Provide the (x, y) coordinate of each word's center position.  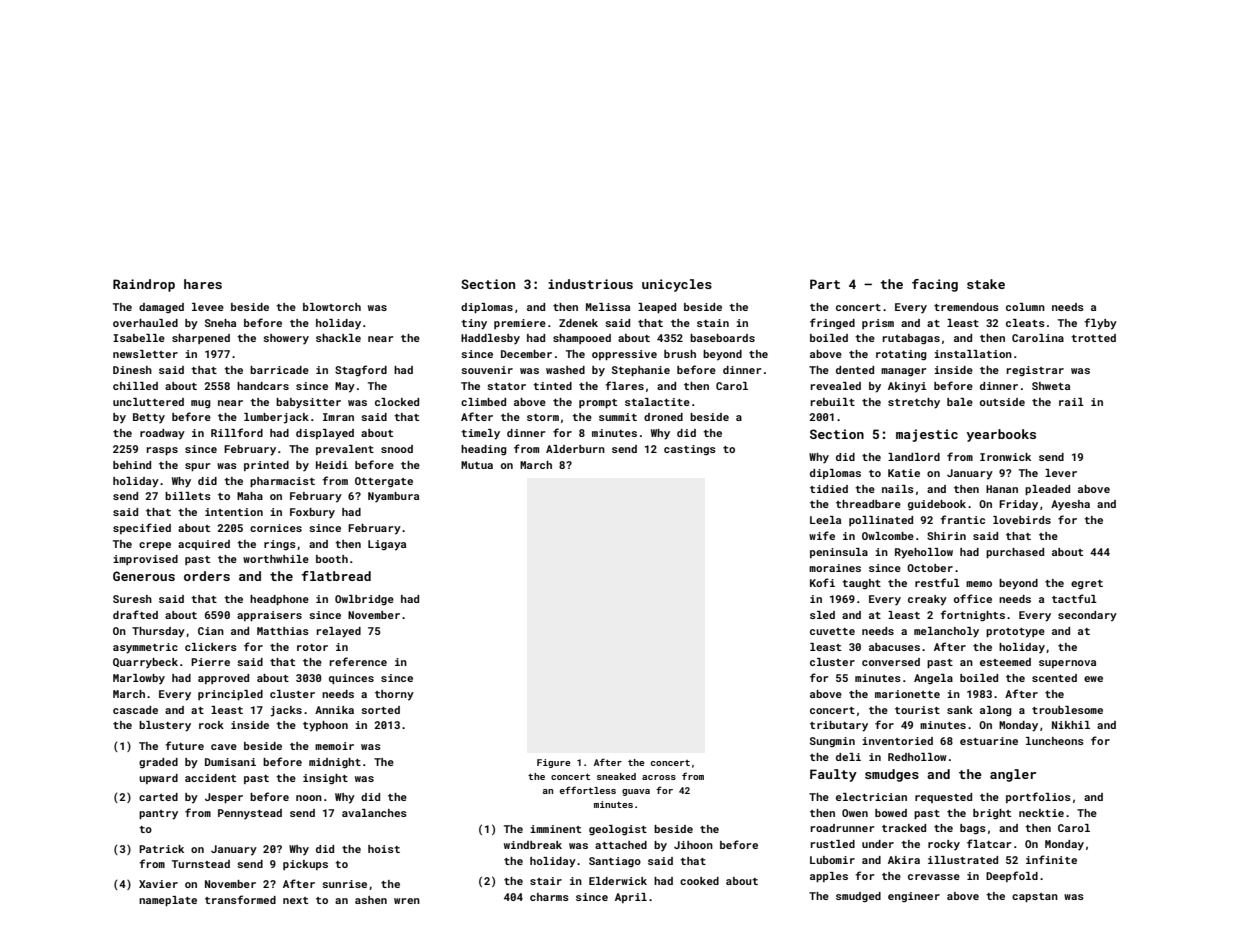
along (996, 711)
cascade (135, 710)
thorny (394, 695)
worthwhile (276, 559)
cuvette (832, 631)
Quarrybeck (145, 663)
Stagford (361, 370)
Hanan (1002, 489)
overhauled (145, 323)
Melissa (608, 307)
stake (986, 284)
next (295, 900)
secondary (1087, 616)
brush (680, 354)
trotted (1093, 338)
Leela (825, 520)
